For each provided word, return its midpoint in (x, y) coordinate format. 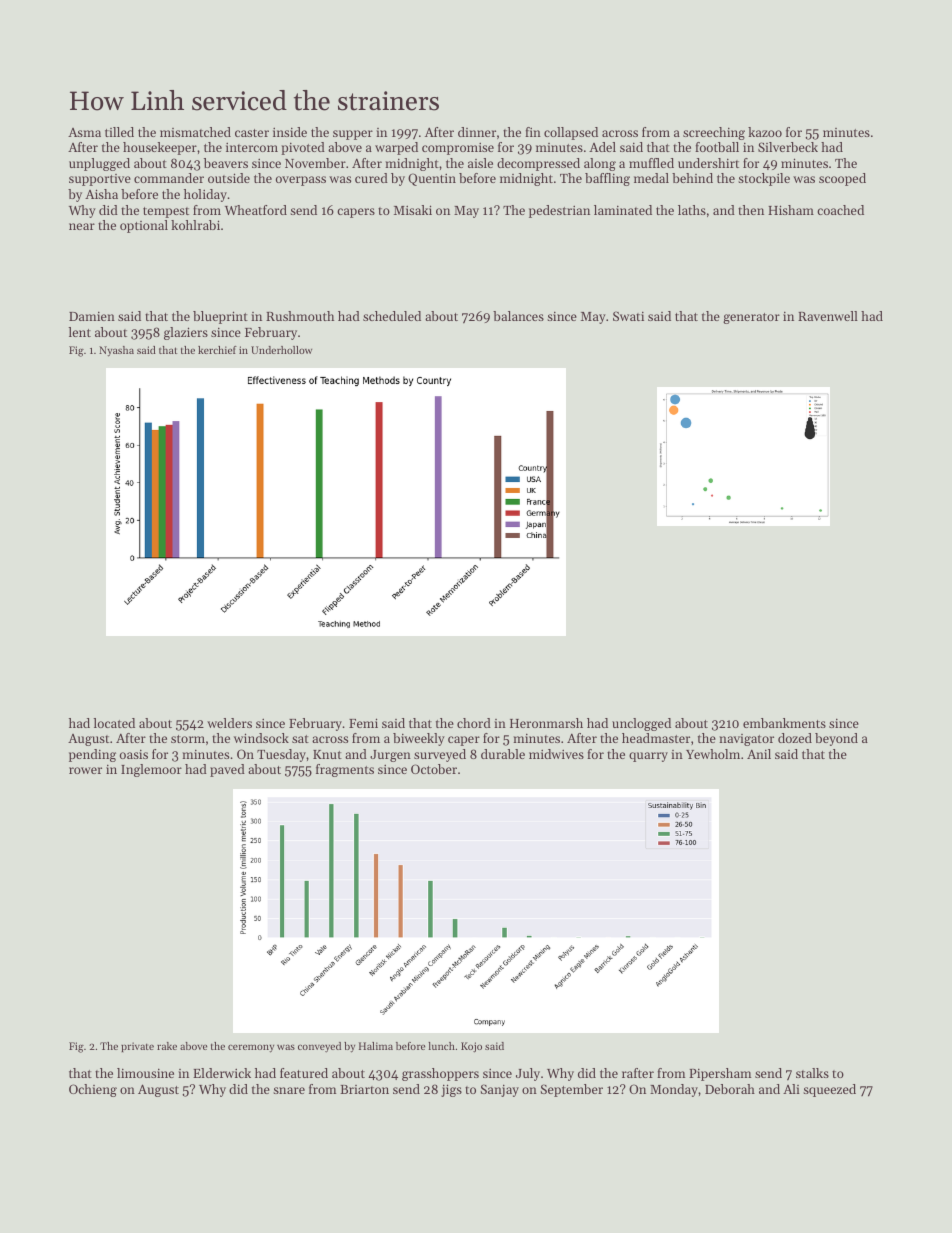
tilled (119, 132)
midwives (556, 754)
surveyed (440, 755)
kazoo (765, 132)
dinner (477, 132)
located (114, 723)
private (137, 1047)
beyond (836, 739)
